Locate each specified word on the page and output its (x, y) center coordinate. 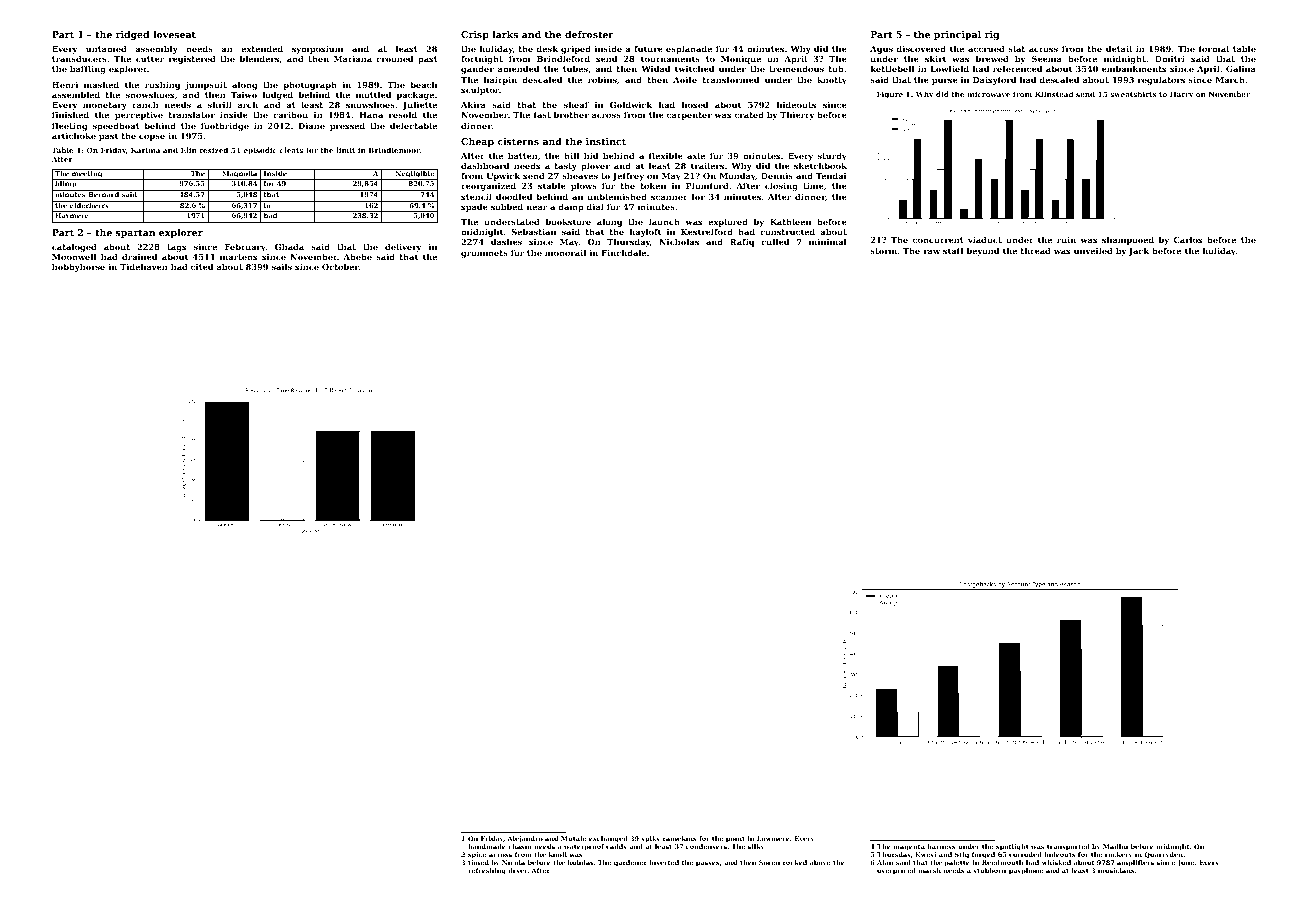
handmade (487, 846)
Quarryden (1163, 855)
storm (883, 251)
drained (139, 256)
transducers (79, 58)
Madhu (1115, 846)
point (735, 839)
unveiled (1093, 250)
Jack (1138, 251)
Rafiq (742, 243)
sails (282, 266)
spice (477, 855)
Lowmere (773, 838)
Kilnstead (1054, 94)
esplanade (689, 49)
